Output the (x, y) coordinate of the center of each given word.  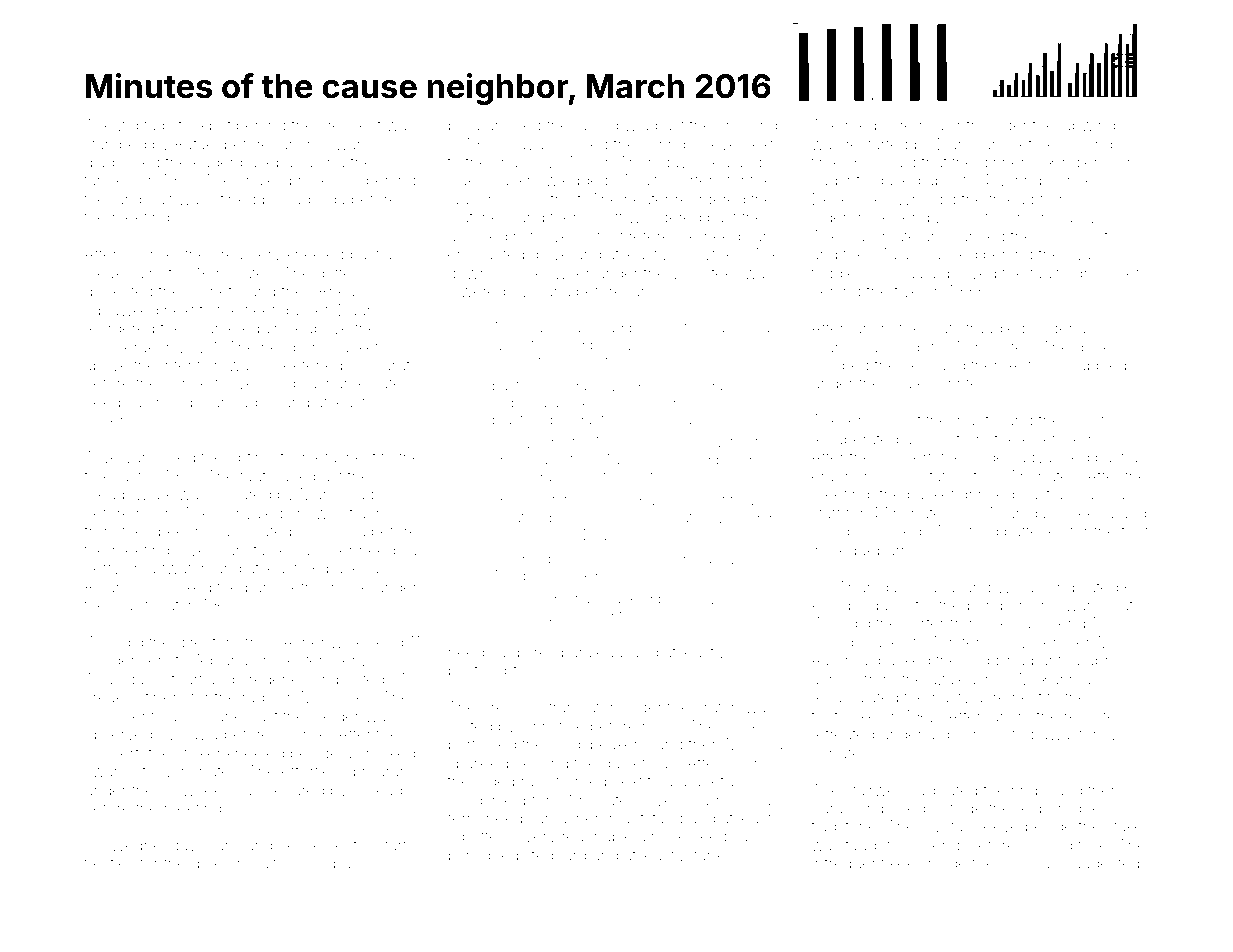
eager (214, 165)
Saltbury (281, 865)
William (1022, 587)
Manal (937, 587)
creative (518, 517)
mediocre (879, 125)
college (542, 600)
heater (647, 199)
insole (348, 587)
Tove (102, 457)
